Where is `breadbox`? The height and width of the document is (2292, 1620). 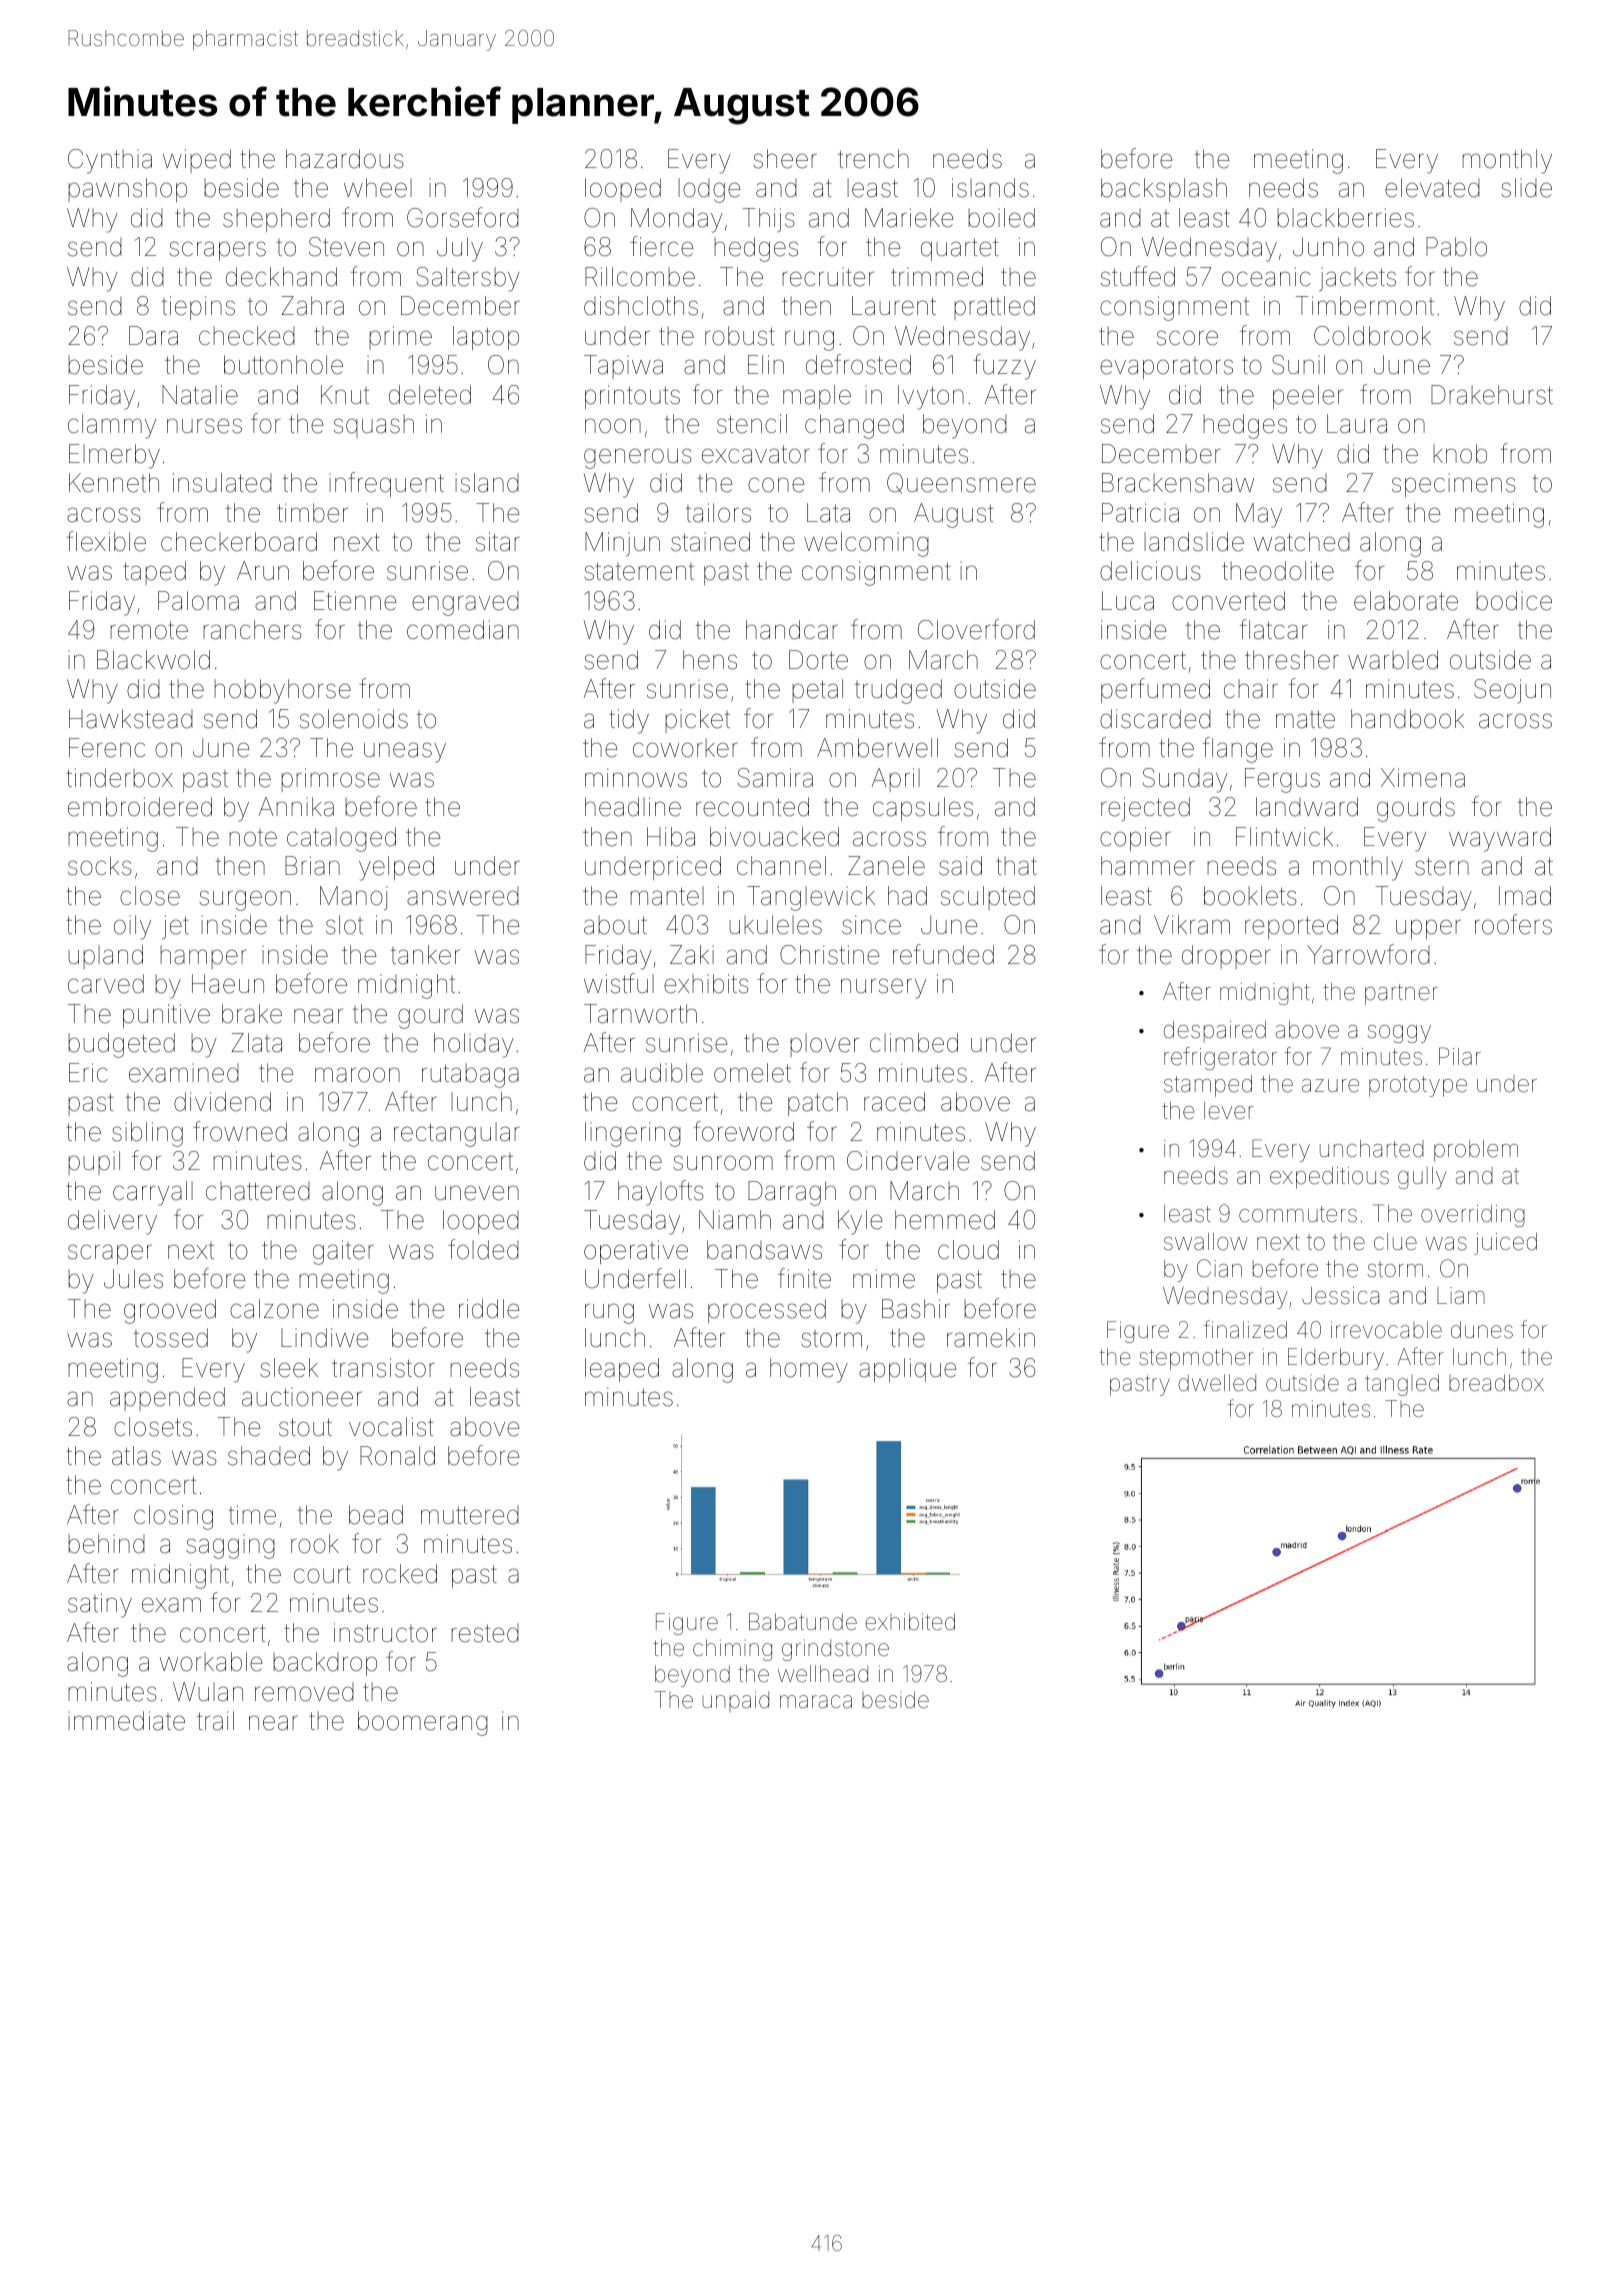
breadbox is located at coordinates (1496, 1383).
